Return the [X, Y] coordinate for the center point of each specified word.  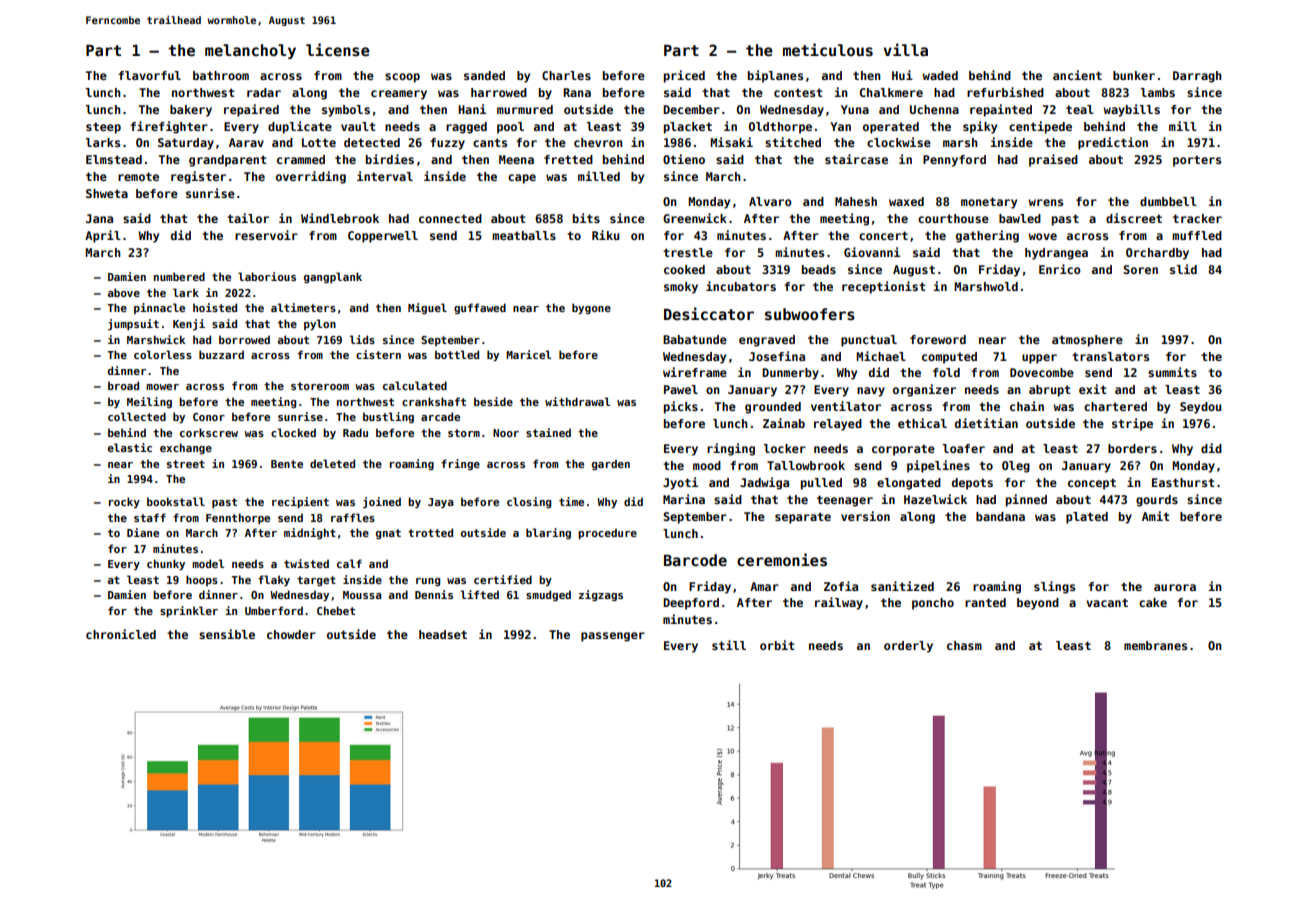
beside [493, 401]
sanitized [902, 586]
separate [803, 518]
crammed [301, 159]
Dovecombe [1042, 372]
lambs [1158, 92]
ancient [1077, 75]
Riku [605, 235]
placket [688, 128]
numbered [179, 276]
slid [1183, 269]
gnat [388, 534]
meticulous [828, 49]
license [338, 49]
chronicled [121, 634]
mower [162, 387]
